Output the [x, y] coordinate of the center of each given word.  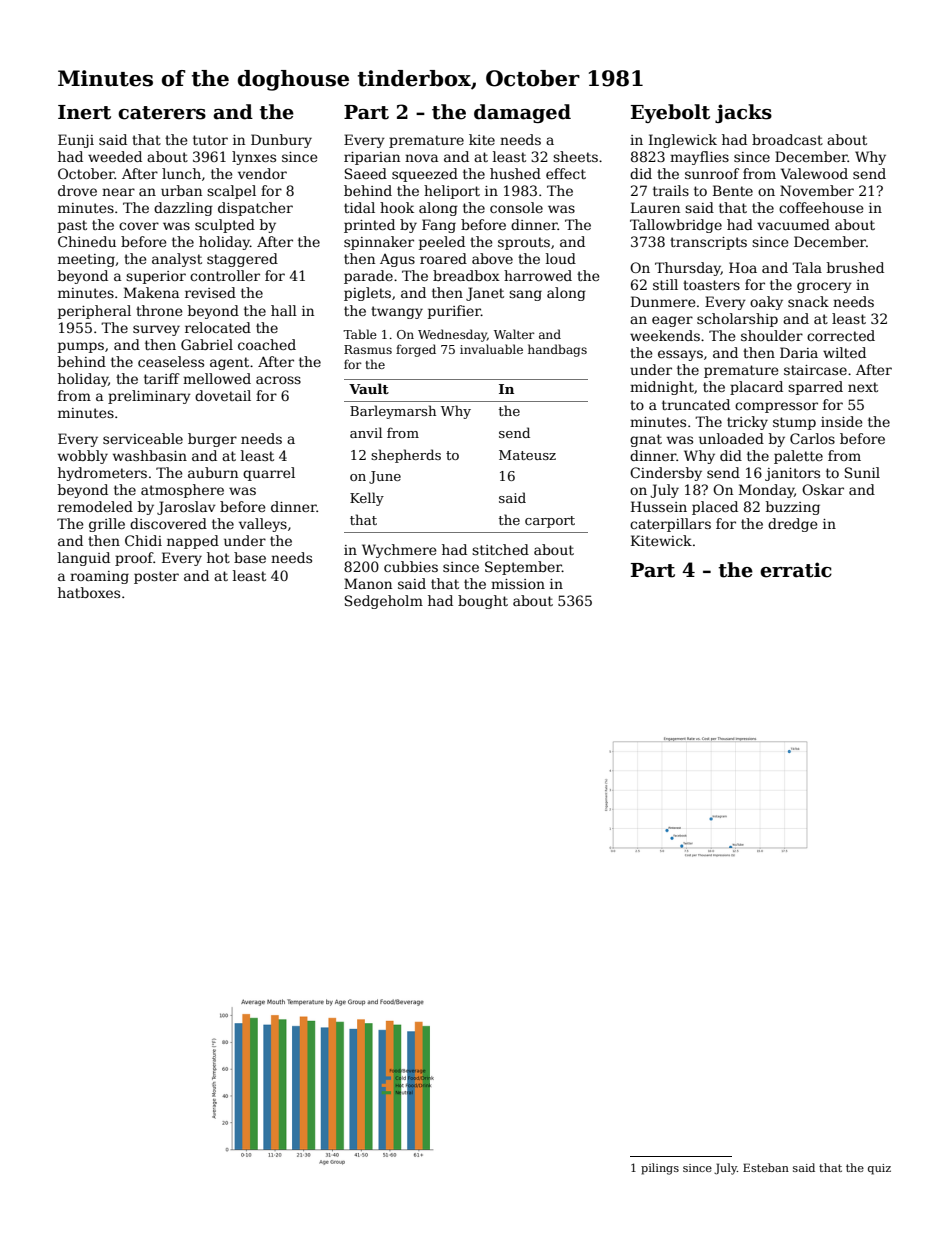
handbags [557, 350]
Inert [84, 112]
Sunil [862, 472]
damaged [522, 113]
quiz [879, 1169]
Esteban [766, 1167]
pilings [660, 1169]
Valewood [814, 173]
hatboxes [89, 592]
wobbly [83, 457]
